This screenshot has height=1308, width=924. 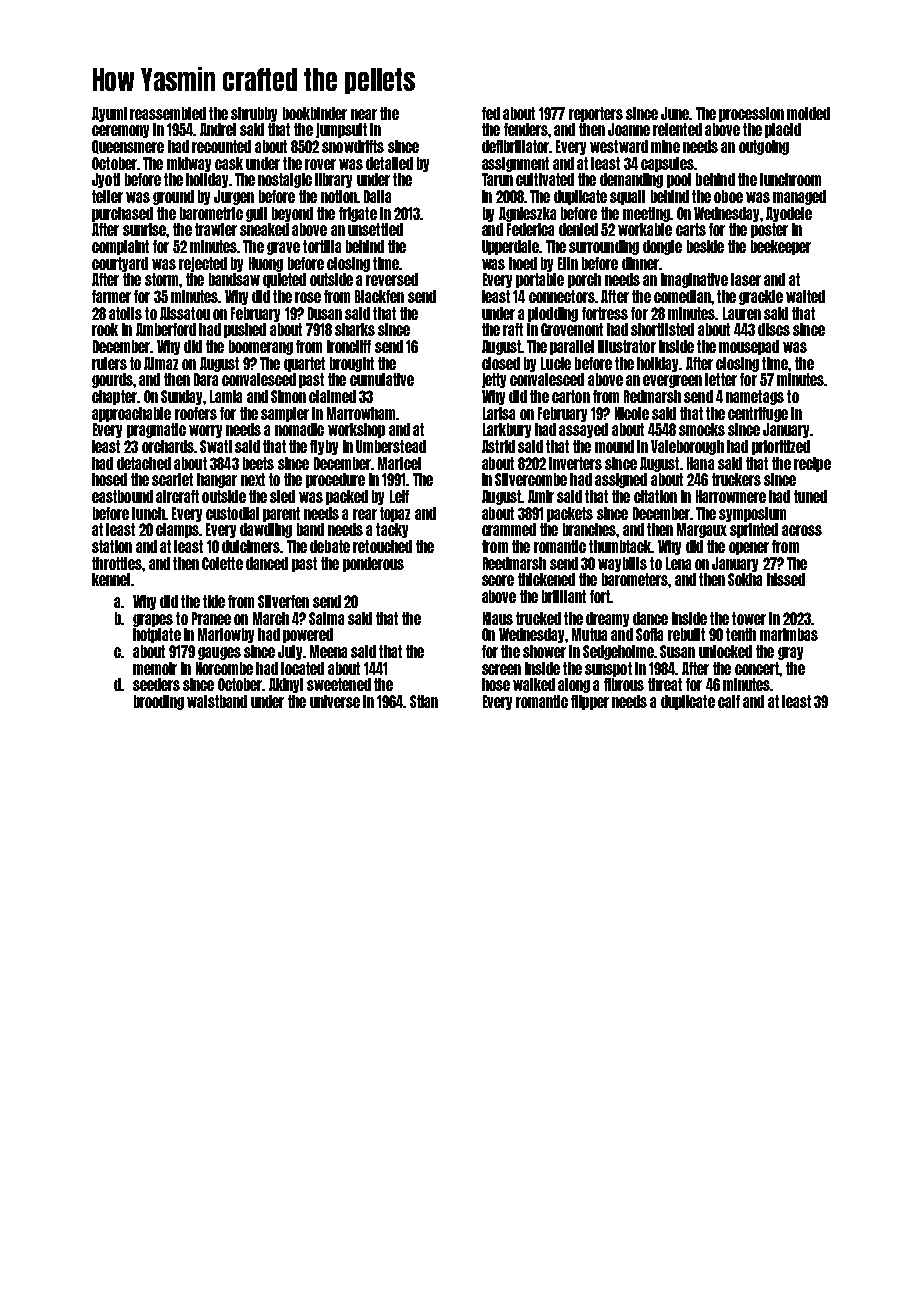 What do you see at coordinates (159, 702) in the screenshot?
I see `brooding` at bounding box center [159, 702].
